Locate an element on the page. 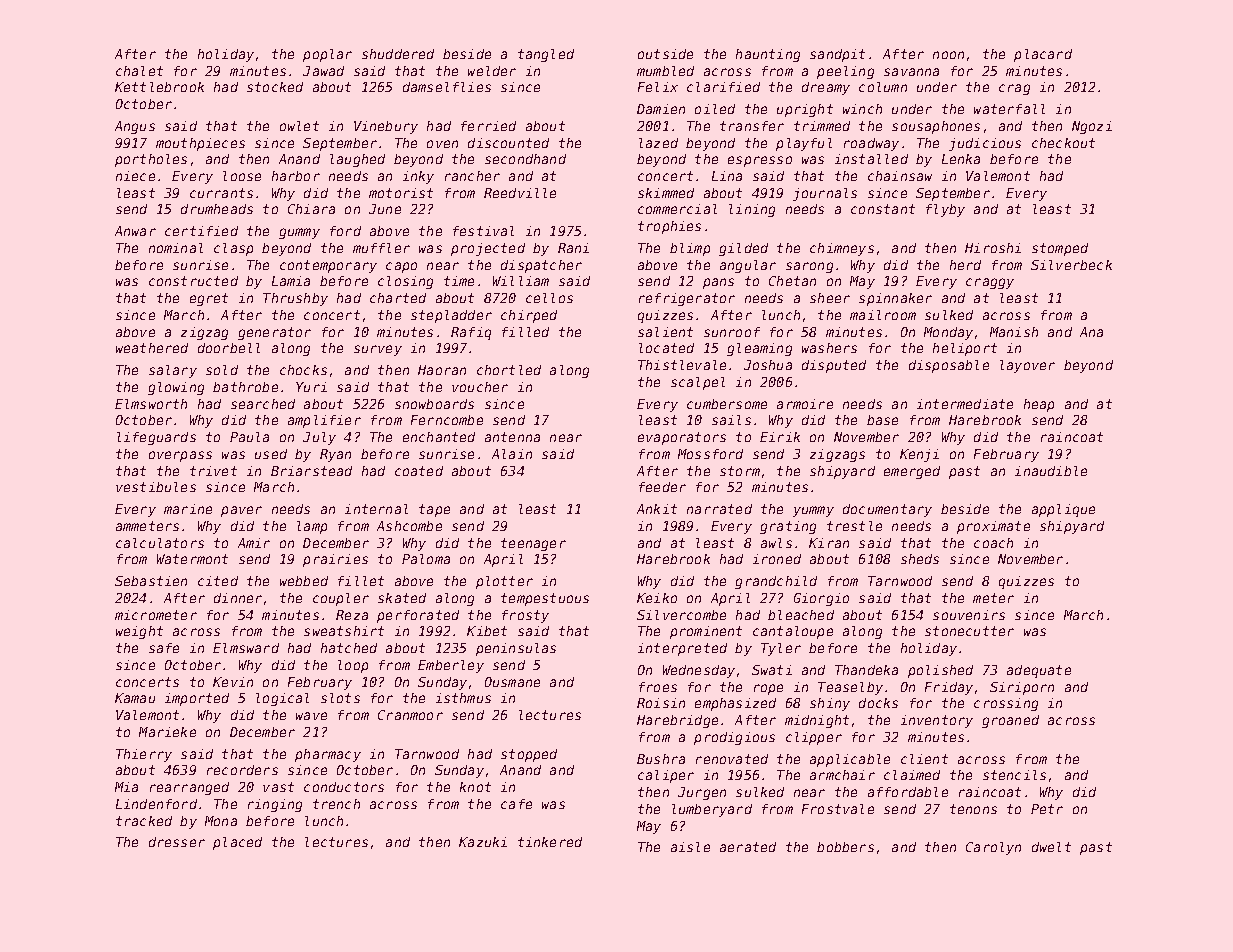 The width and height of the image is (1233, 952). Chiara is located at coordinates (311, 209).
